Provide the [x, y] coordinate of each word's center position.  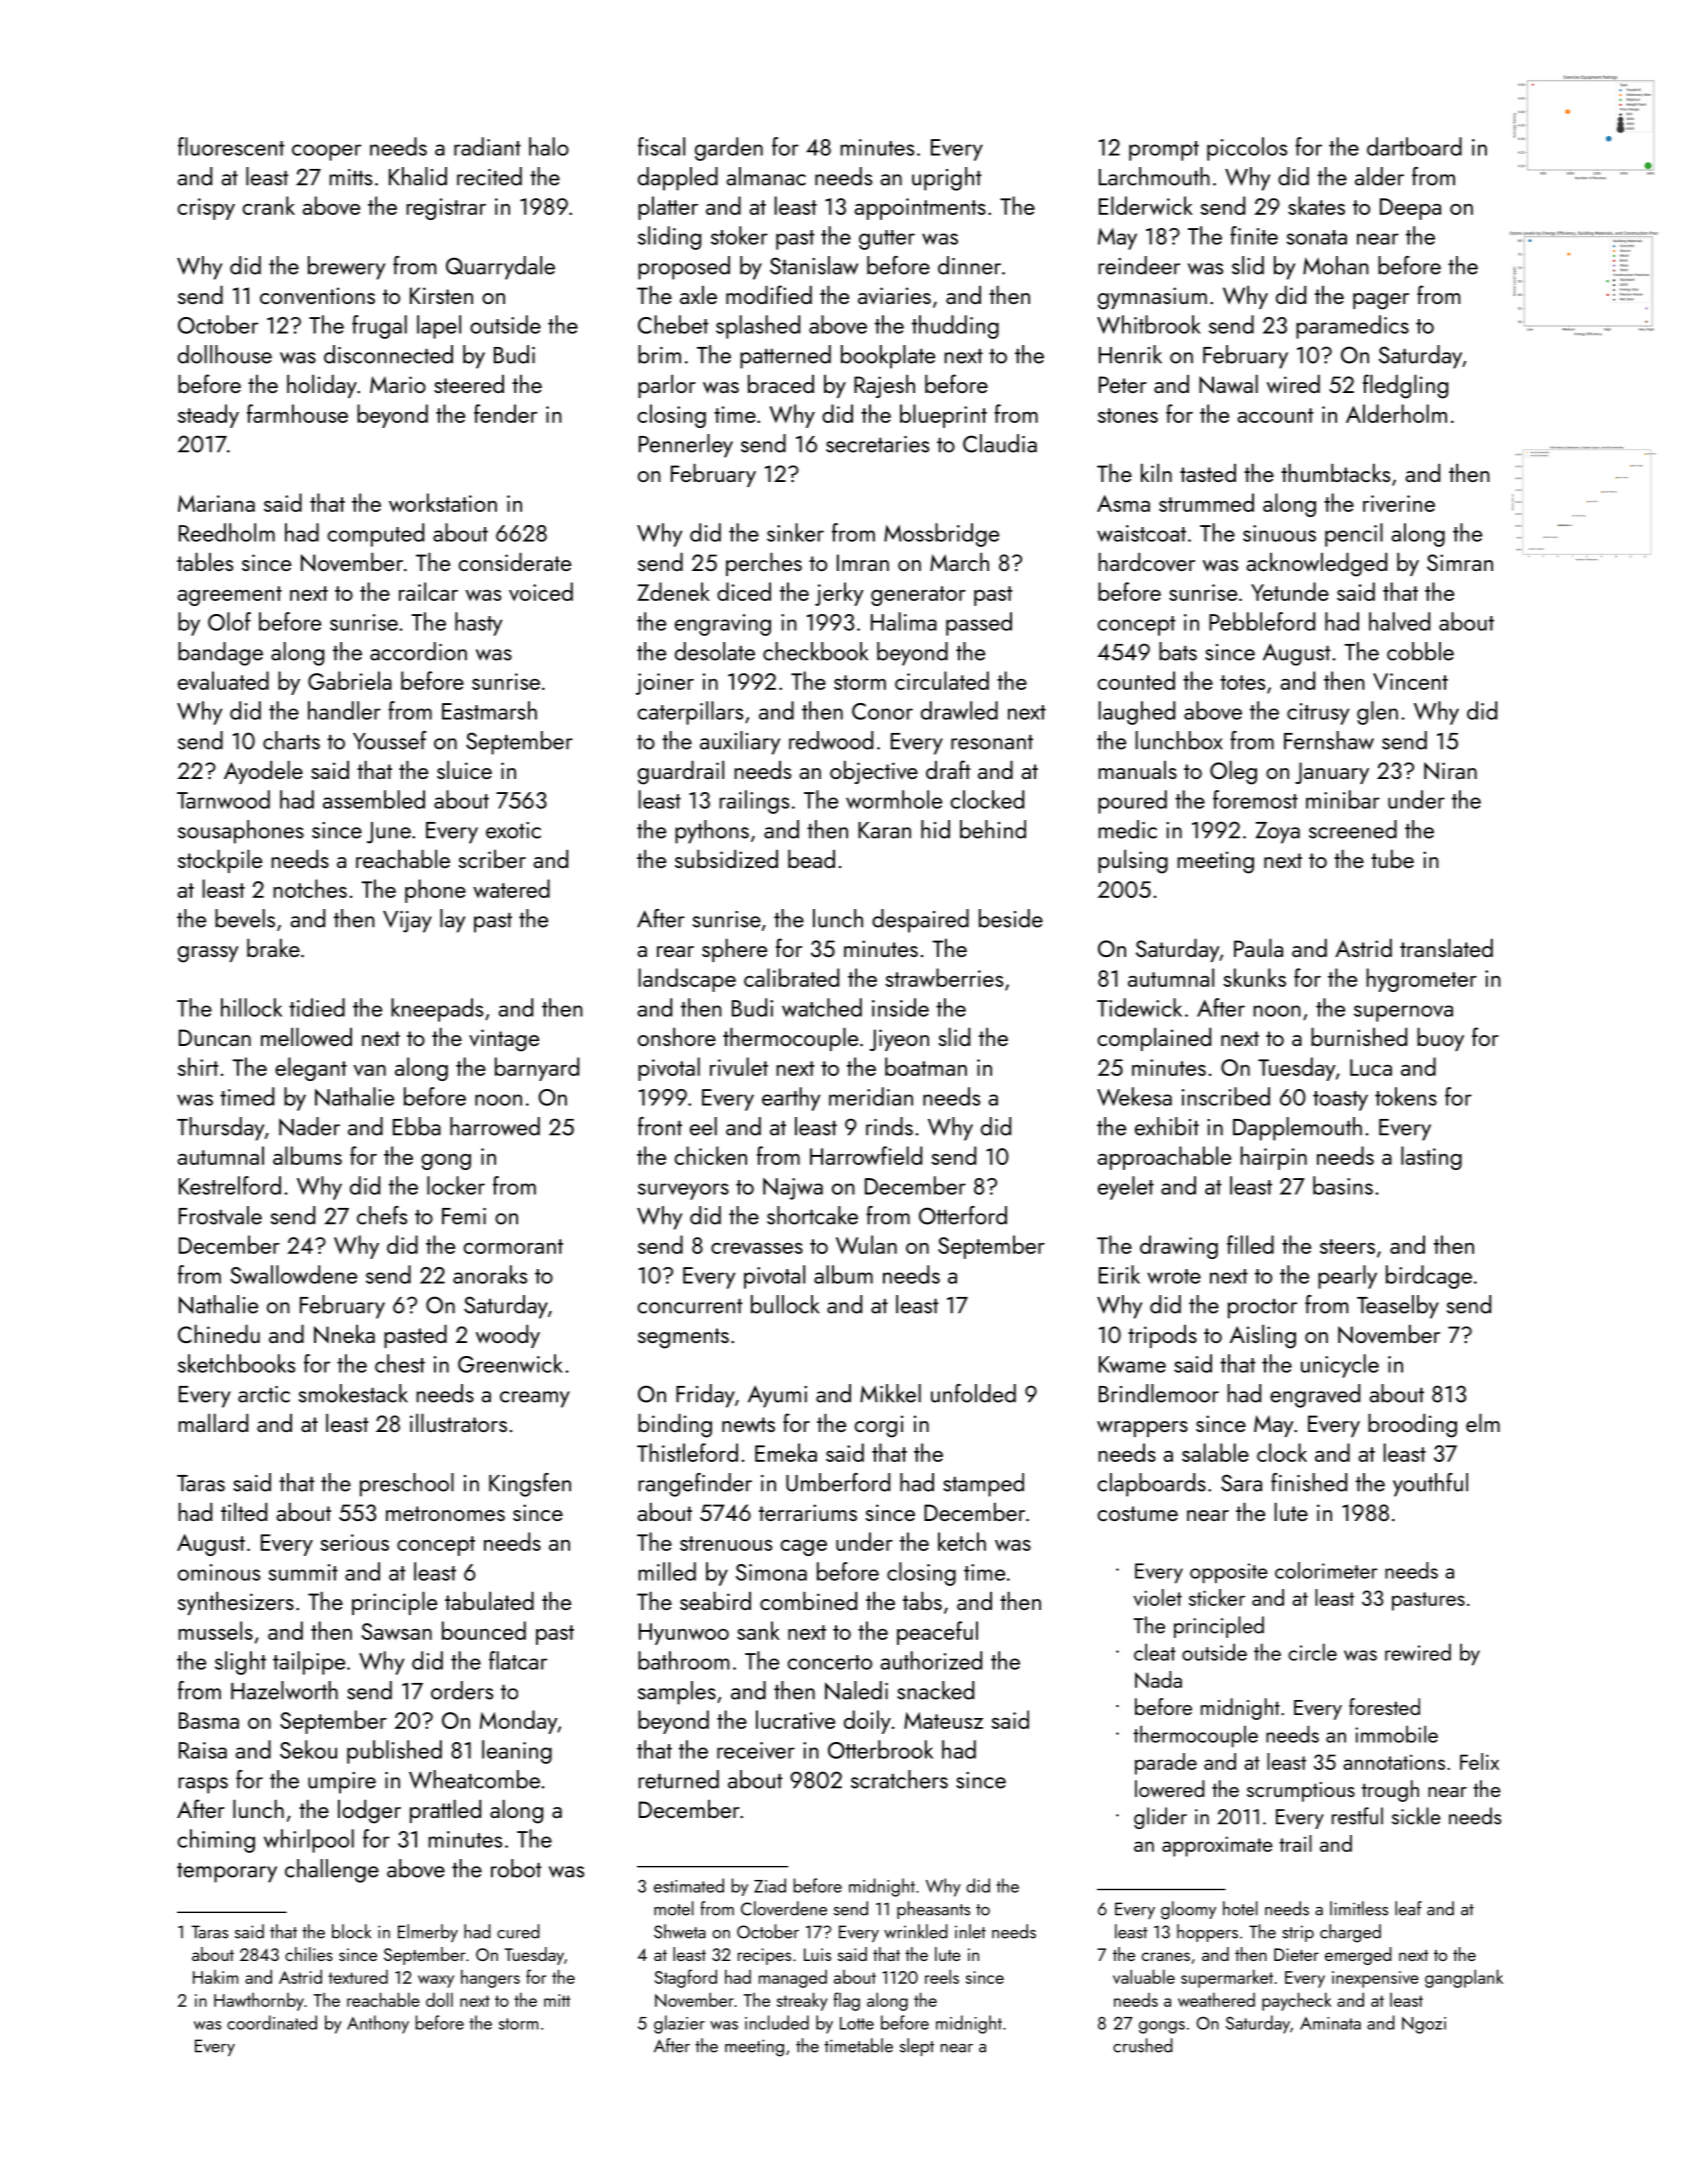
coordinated [272, 2022]
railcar [428, 591]
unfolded [973, 1393]
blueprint [943, 416]
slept [917, 2047]
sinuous [1279, 533]
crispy [206, 209]
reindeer [1139, 265]
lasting [1431, 1158]
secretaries [877, 444]
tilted [244, 1512]
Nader [309, 1126]
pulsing [1133, 862]
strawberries [944, 977]
